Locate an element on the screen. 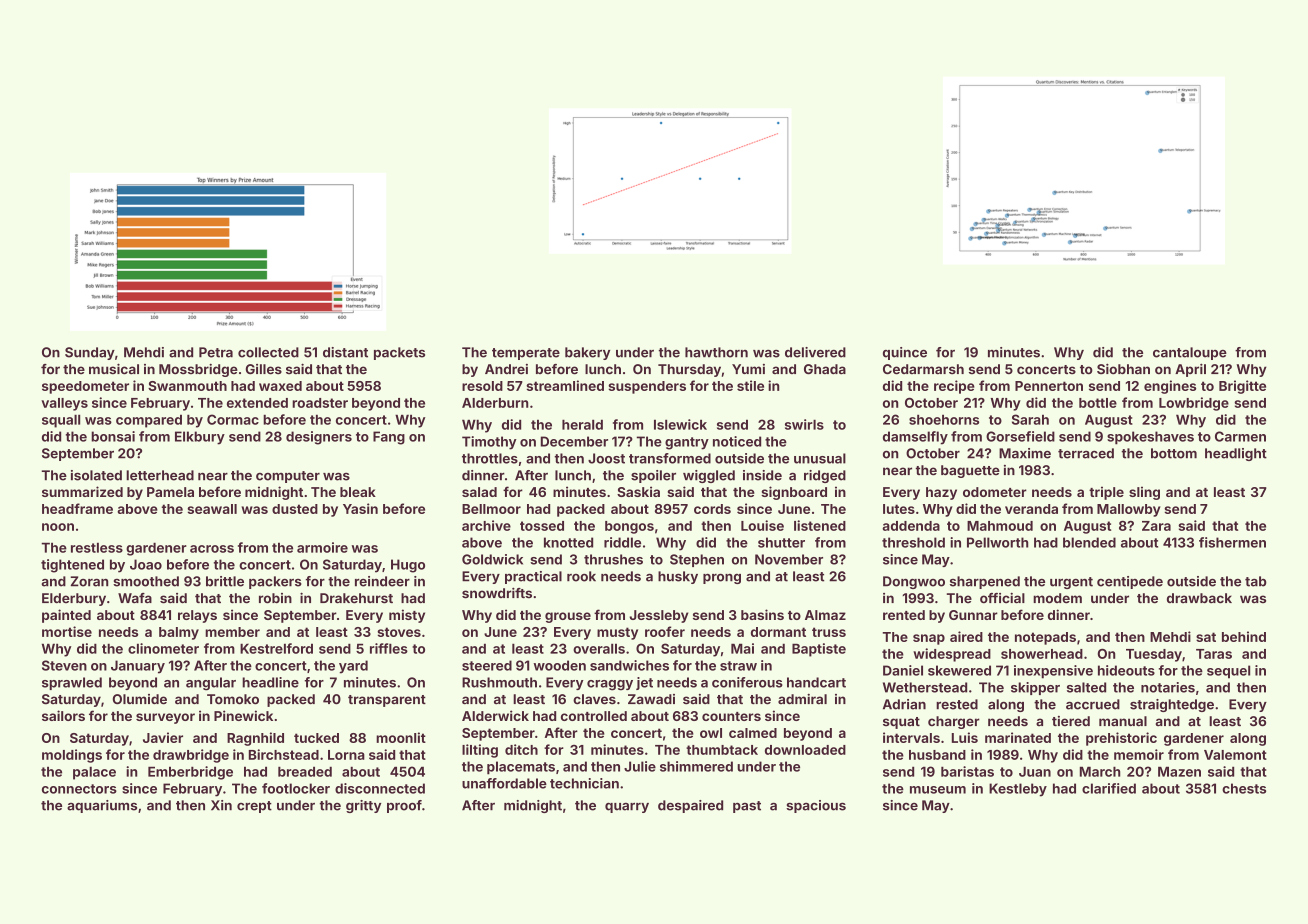 The image size is (1308, 924). Joost is located at coordinates (606, 458).
